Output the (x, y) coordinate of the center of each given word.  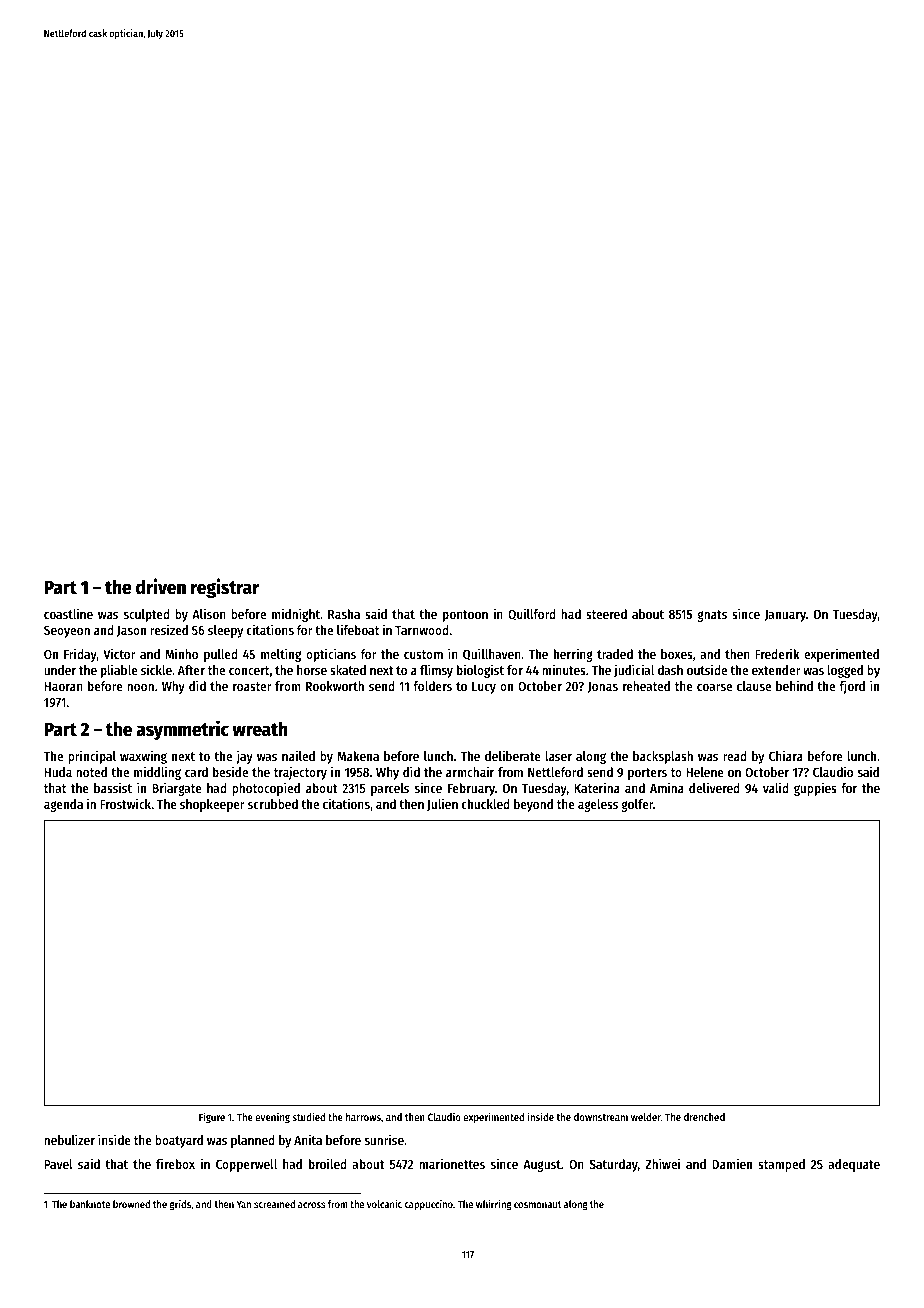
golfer (637, 805)
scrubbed (273, 804)
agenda (63, 805)
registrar (225, 588)
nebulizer (69, 1139)
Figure (212, 1118)
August (542, 1166)
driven (161, 586)
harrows (363, 1117)
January (785, 616)
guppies (815, 789)
